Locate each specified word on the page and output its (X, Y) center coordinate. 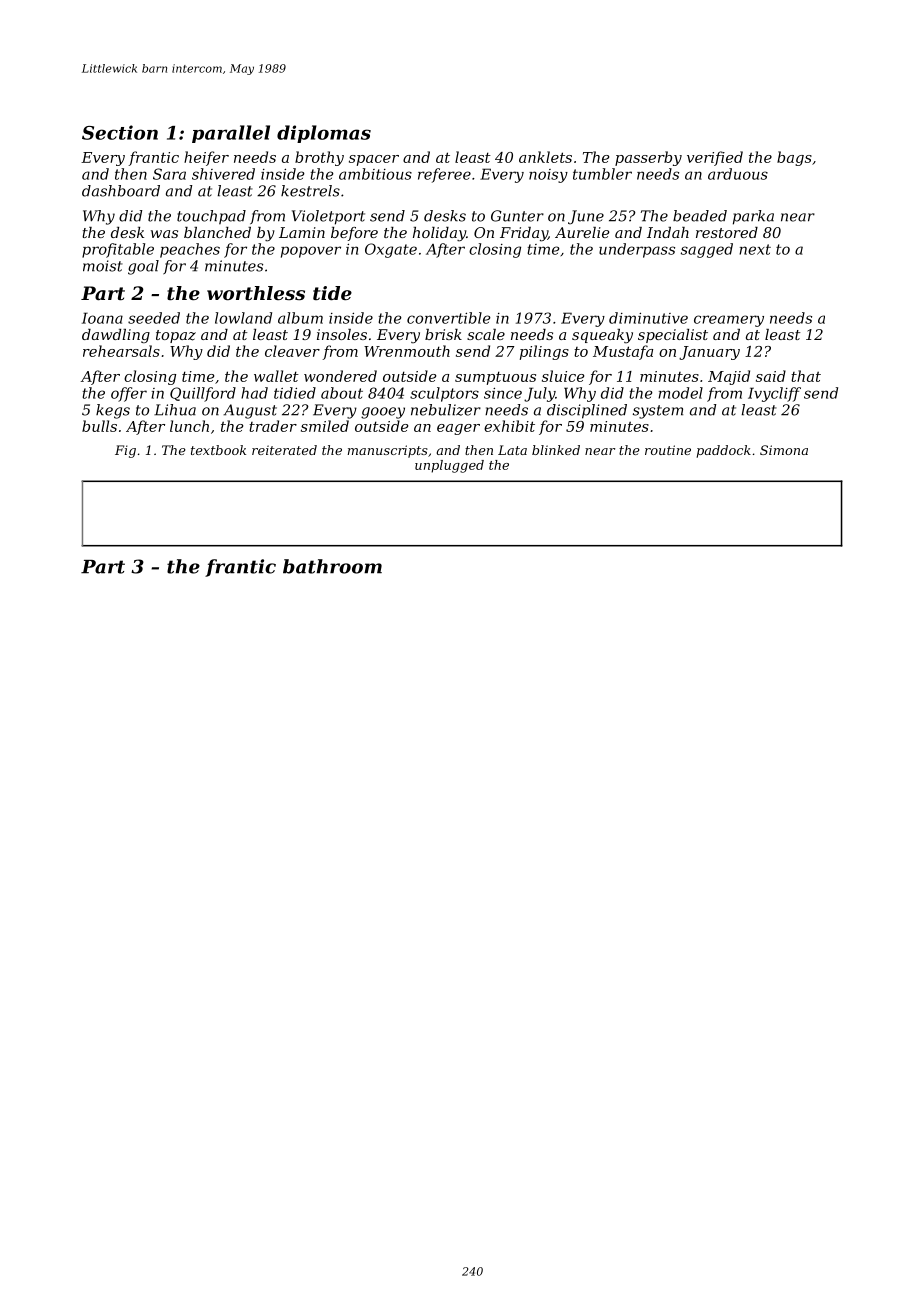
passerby (648, 158)
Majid (729, 377)
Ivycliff (774, 394)
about (342, 393)
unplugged (449, 466)
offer (129, 394)
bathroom (332, 566)
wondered (340, 376)
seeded (154, 318)
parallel (231, 134)
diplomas (324, 134)
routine (668, 450)
